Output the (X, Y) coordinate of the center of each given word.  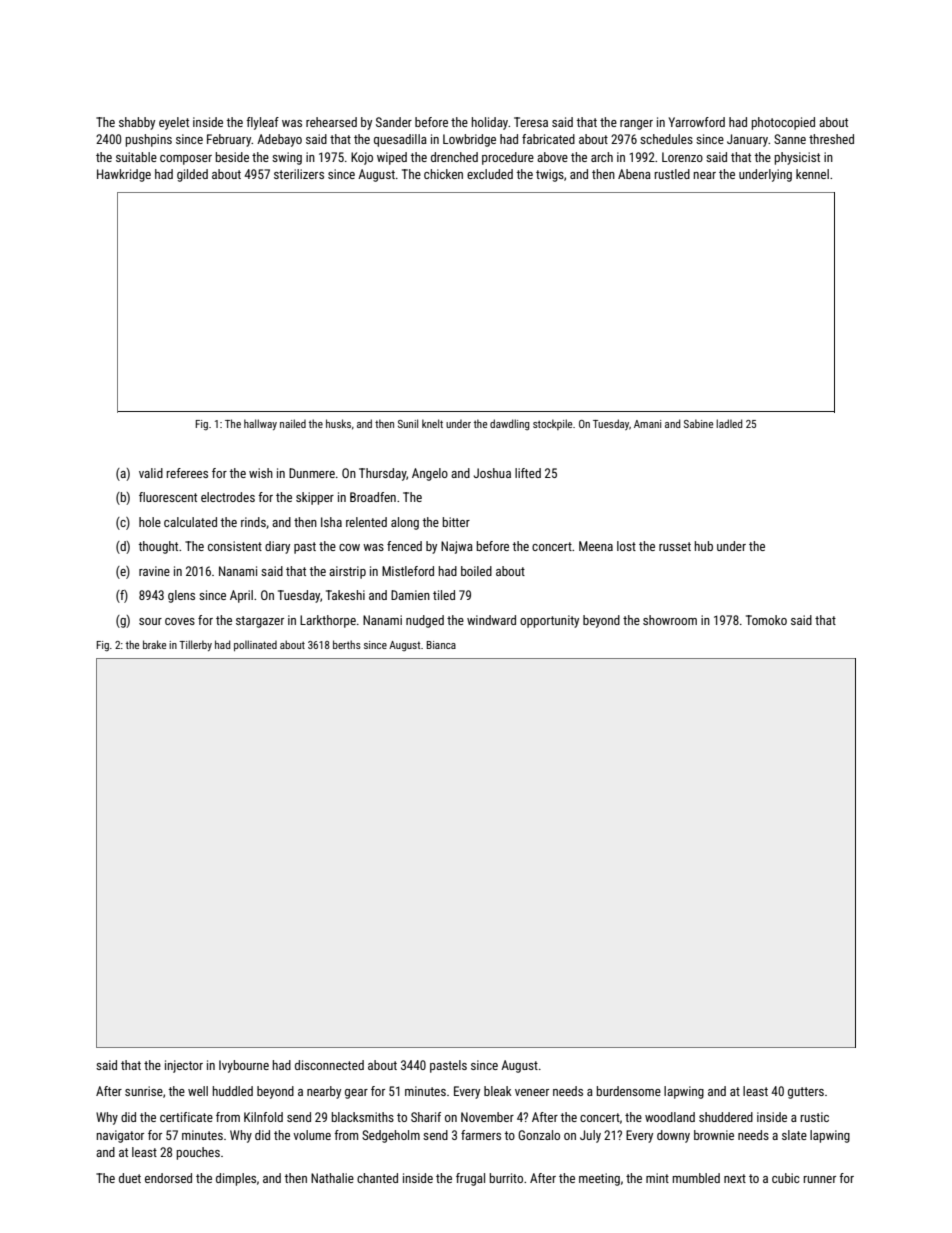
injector (184, 1066)
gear (356, 1094)
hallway (260, 424)
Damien (410, 595)
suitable (136, 157)
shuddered (726, 1117)
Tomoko (766, 620)
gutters (806, 1093)
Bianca (441, 645)
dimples (236, 1179)
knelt (432, 423)
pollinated (255, 645)
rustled (672, 174)
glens (181, 596)
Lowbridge (469, 140)
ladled (729, 423)
